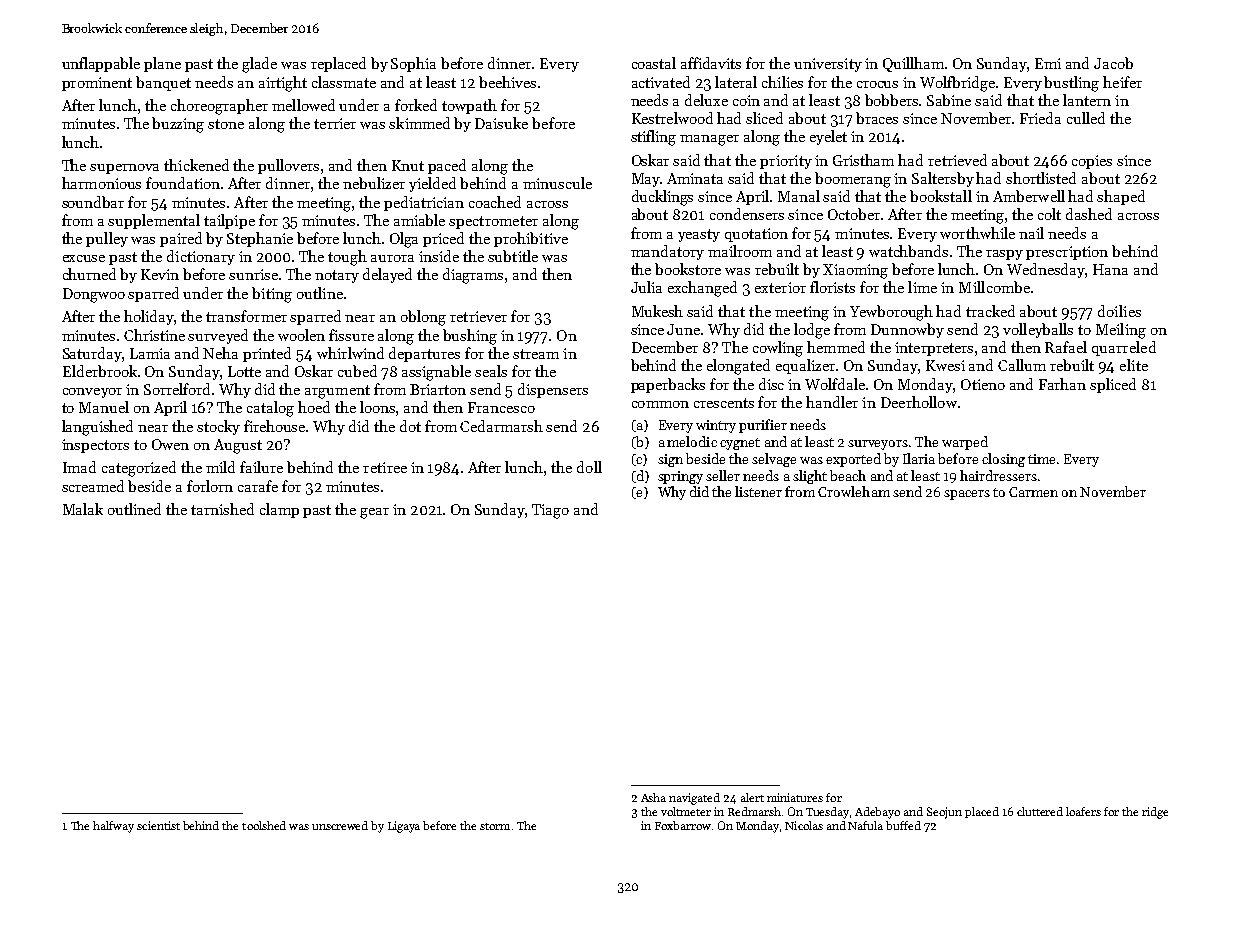 Image resolution: width=1233 pixels, height=952 pixels. I want to click on beehives, so click(507, 82).
